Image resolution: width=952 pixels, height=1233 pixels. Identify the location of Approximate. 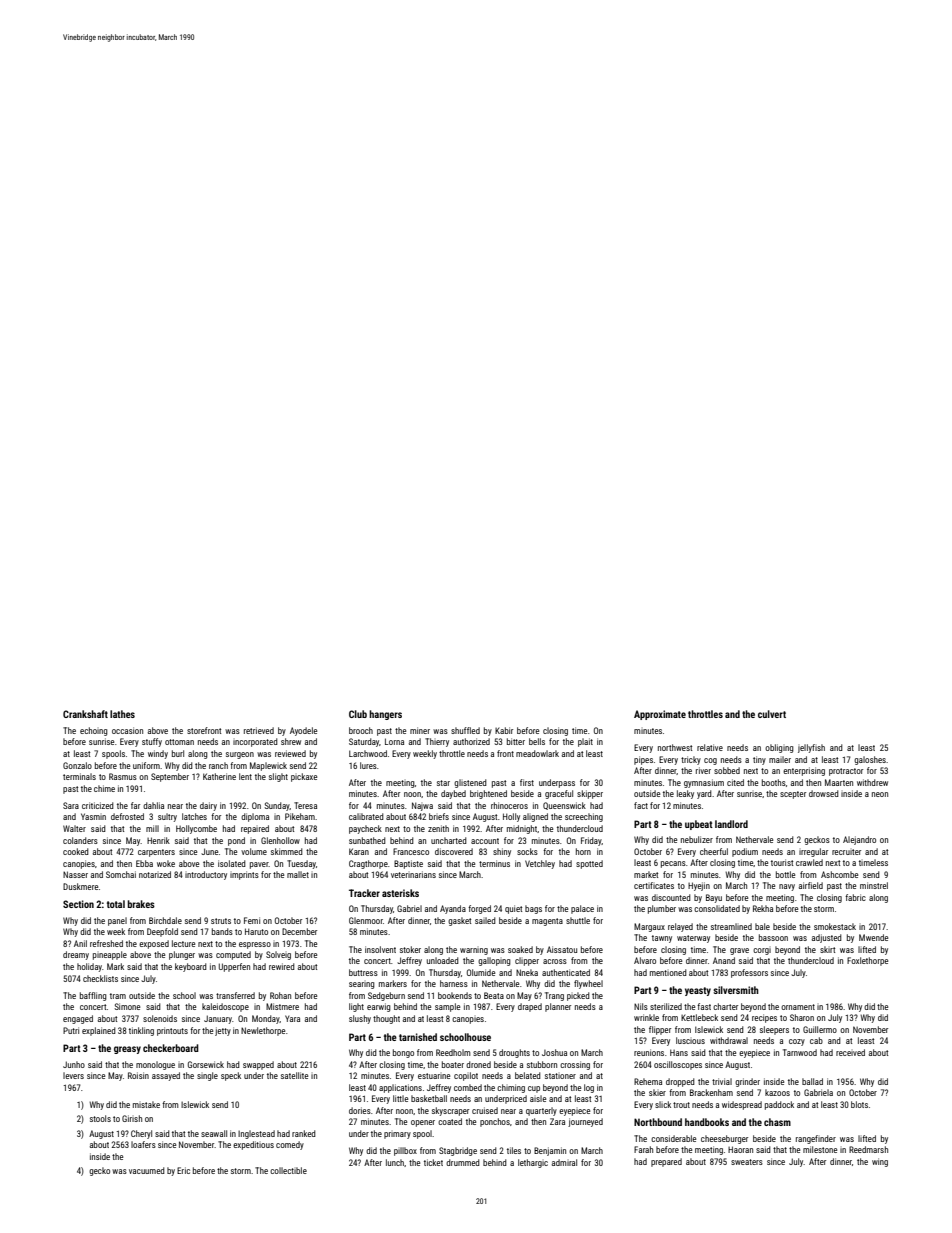
(660, 715).
